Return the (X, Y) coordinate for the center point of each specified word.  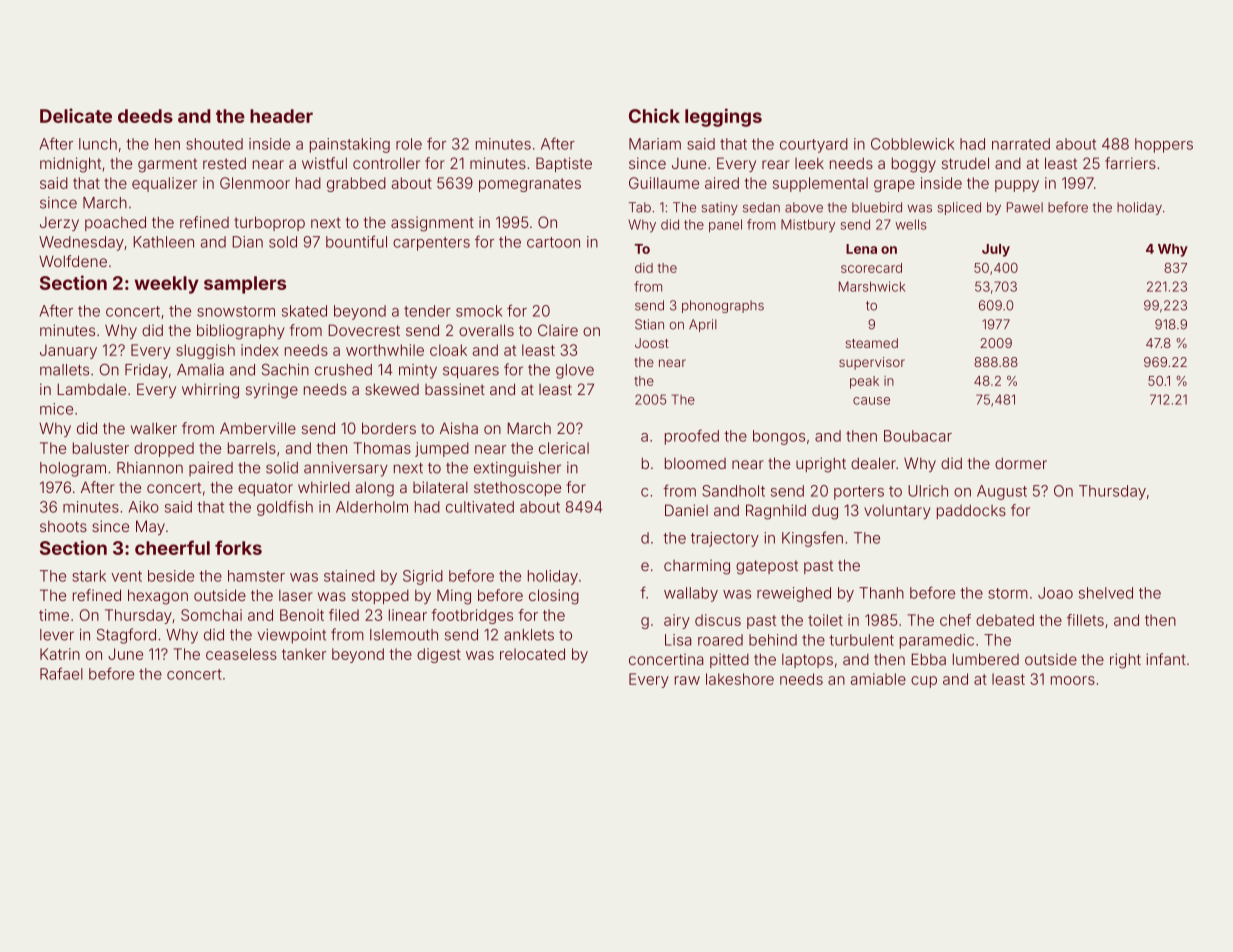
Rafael (61, 673)
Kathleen (163, 242)
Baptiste (564, 164)
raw (687, 680)
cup (924, 682)
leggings (723, 117)
